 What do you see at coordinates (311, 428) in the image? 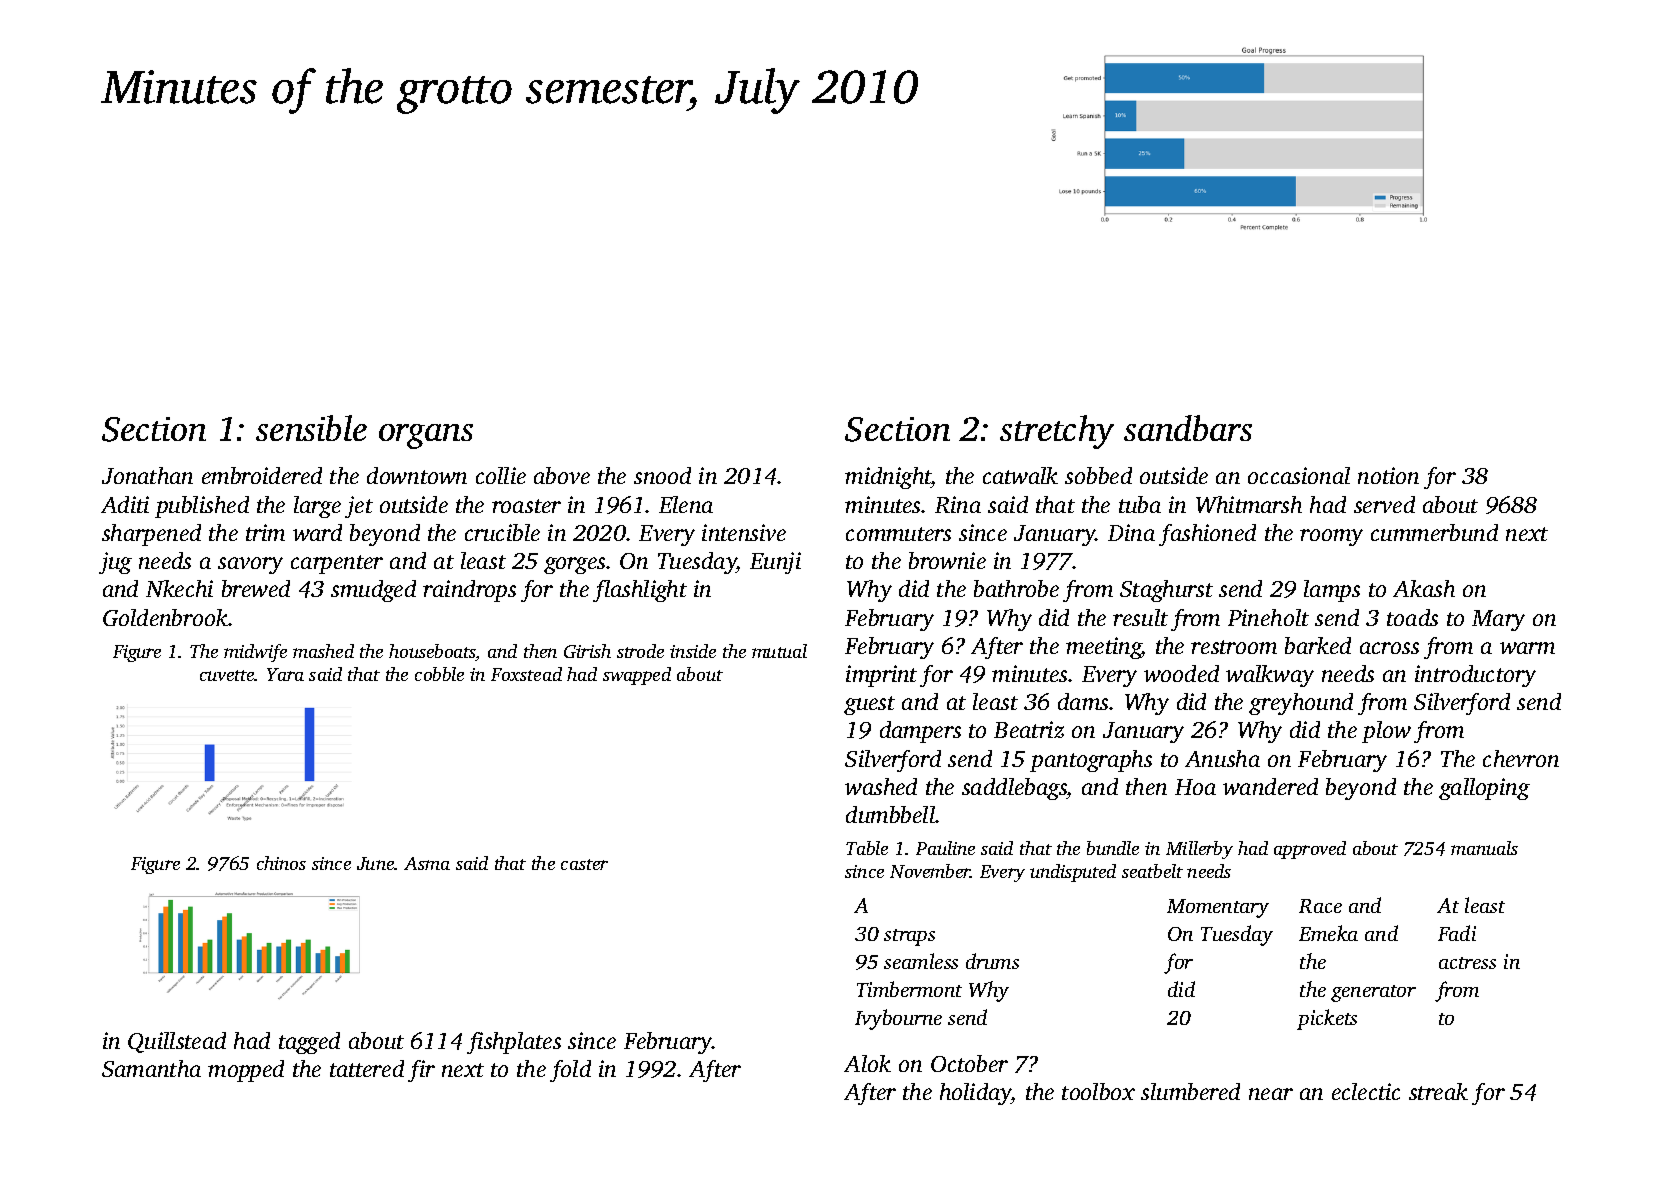
I see `sensible` at bounding box center [311, 428].
